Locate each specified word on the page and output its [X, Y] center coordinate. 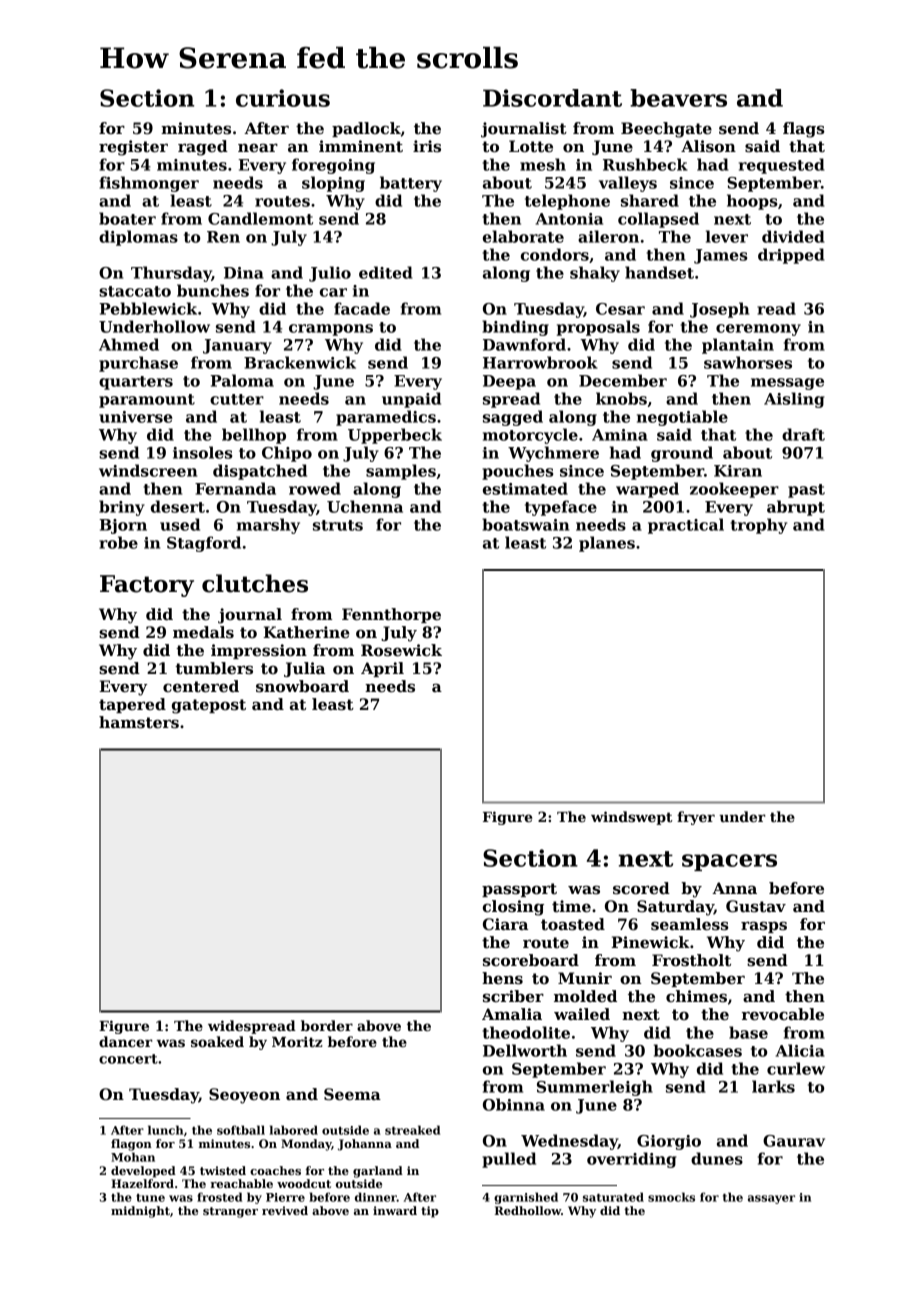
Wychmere [553, 454]
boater [127, 218]
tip [430, 1212]
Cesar [620, 309]
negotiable [682, 418]
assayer [771, 1199]
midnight [140, 1212]
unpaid [411, 400]
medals [203, 632]
